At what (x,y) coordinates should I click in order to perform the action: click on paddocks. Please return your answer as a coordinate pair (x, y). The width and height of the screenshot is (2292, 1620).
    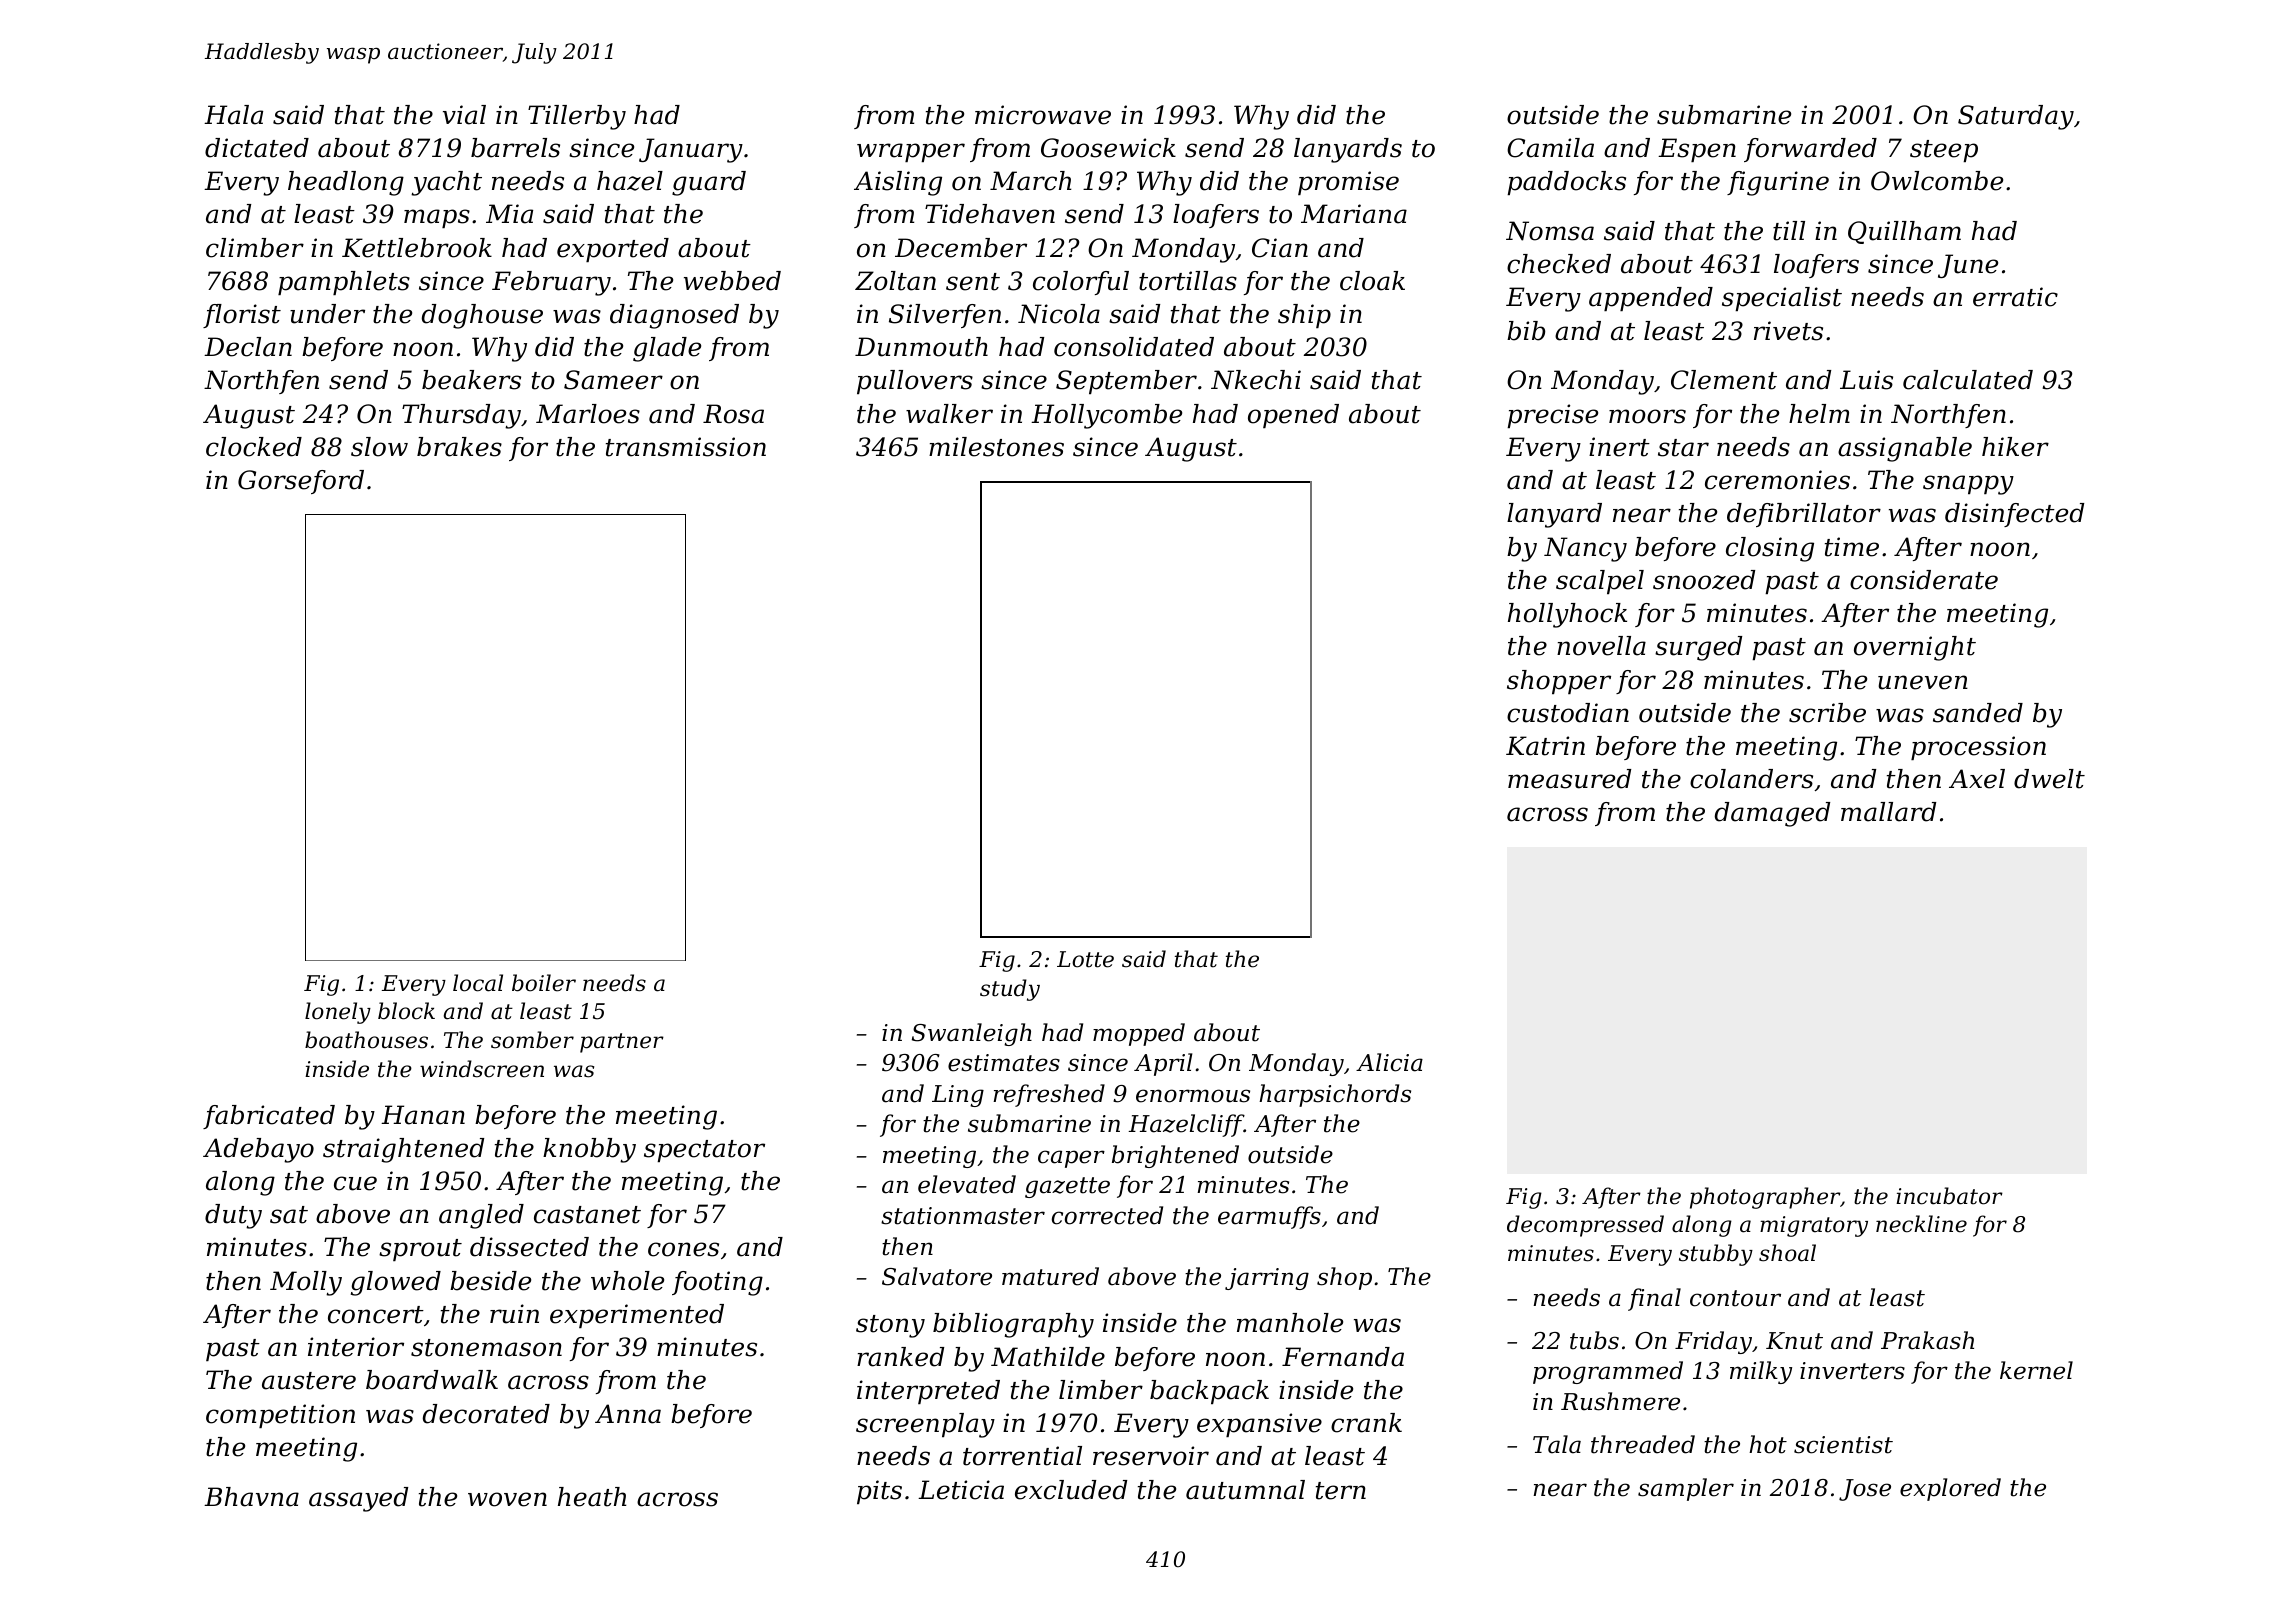
    Looking at the image, I should click on (1566, 183).
